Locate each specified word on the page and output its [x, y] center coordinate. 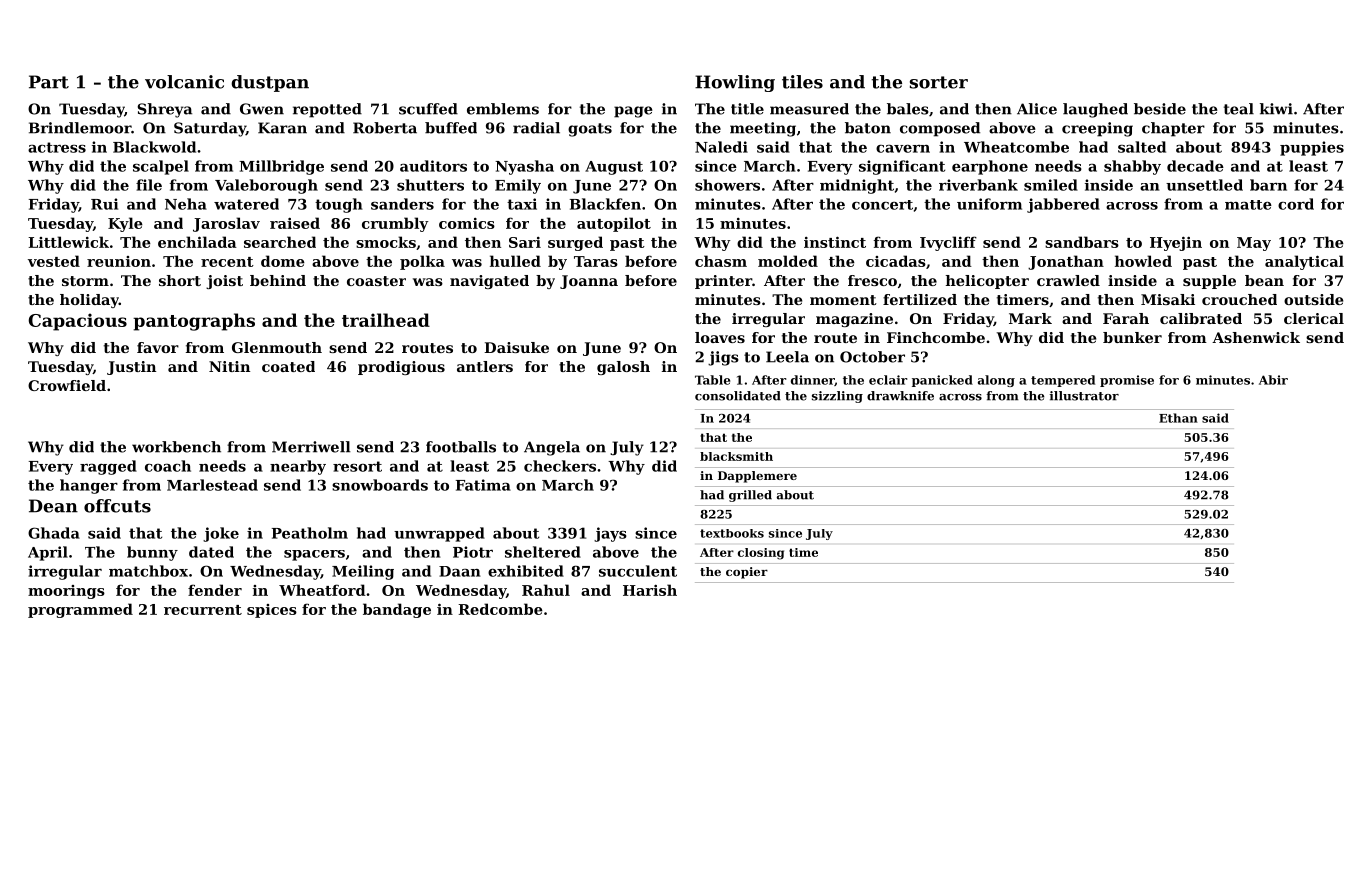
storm [85, 281]
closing [761, 554]
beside [1160, 109]
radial [536, 128]
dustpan [270, 83]
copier [747, 573]
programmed [80, 610]
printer [723, 282]
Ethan [1178, 418]
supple [1209, 282]
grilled [750, 496]
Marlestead [212, 485]
